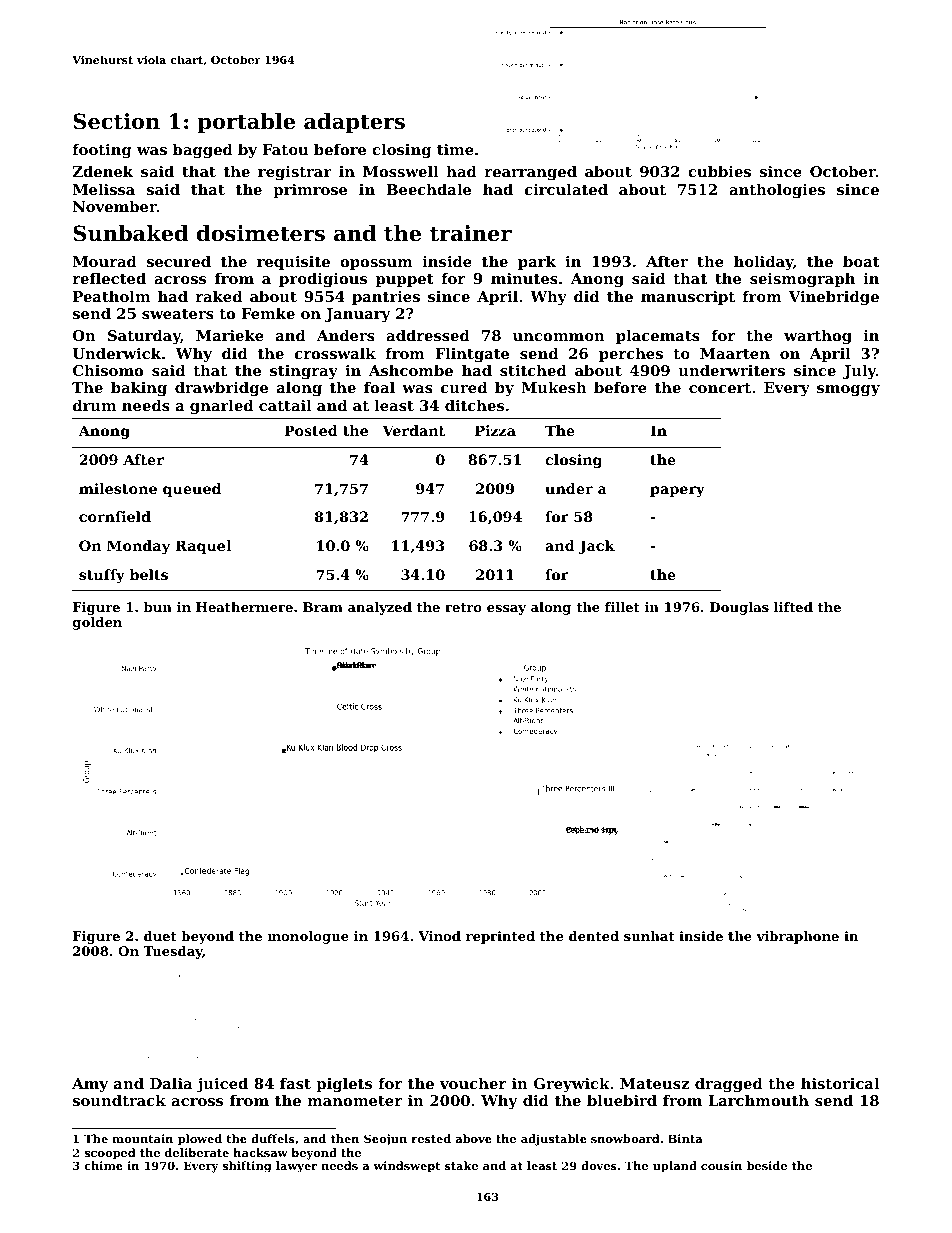  I want to click on cubbies, so click(719, 171).
